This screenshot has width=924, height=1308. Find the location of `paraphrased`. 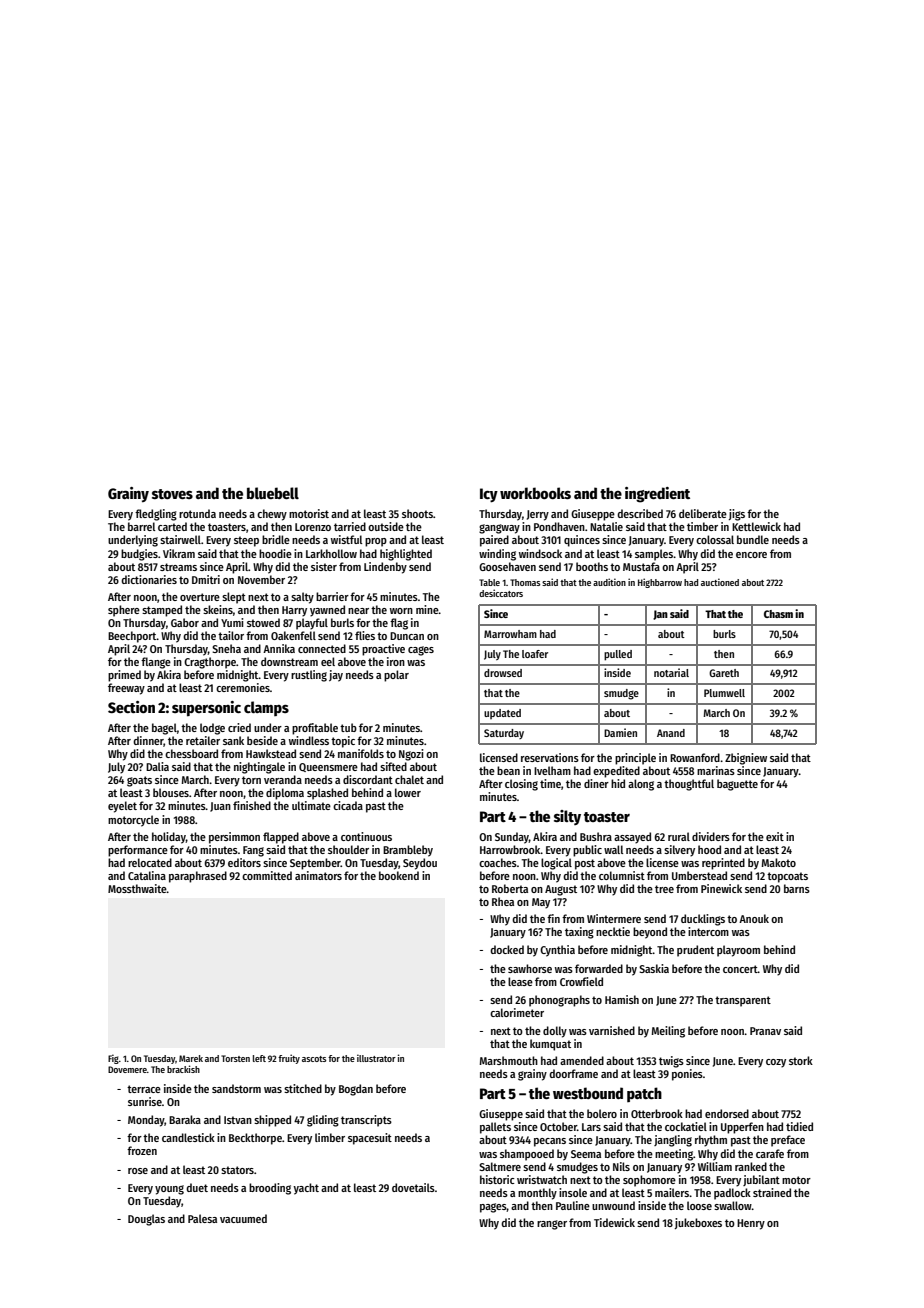

paraphrased is located at coordinates (198, 877).
